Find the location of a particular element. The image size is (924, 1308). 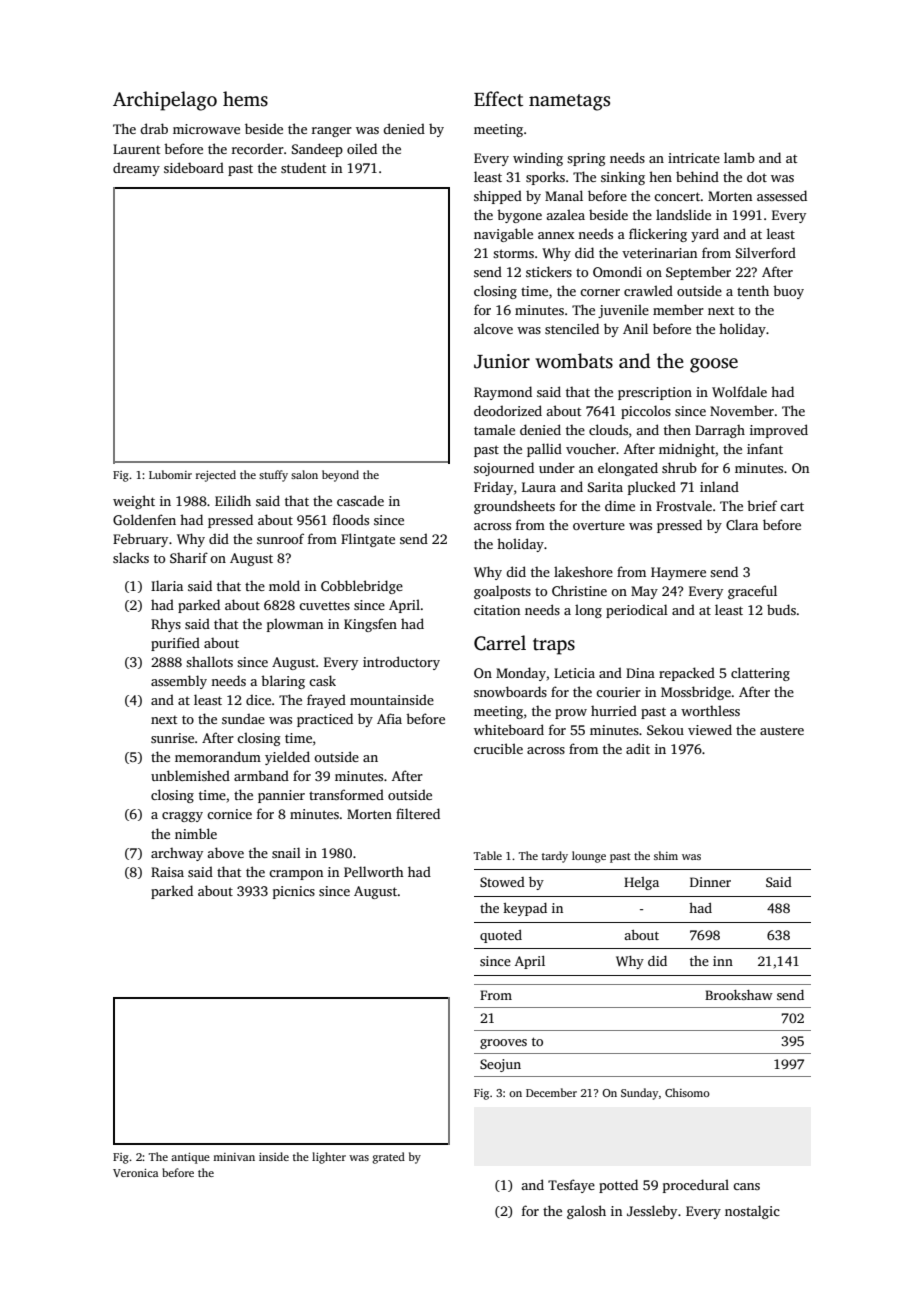

Archipelago is located at coordinates (165, 101).
